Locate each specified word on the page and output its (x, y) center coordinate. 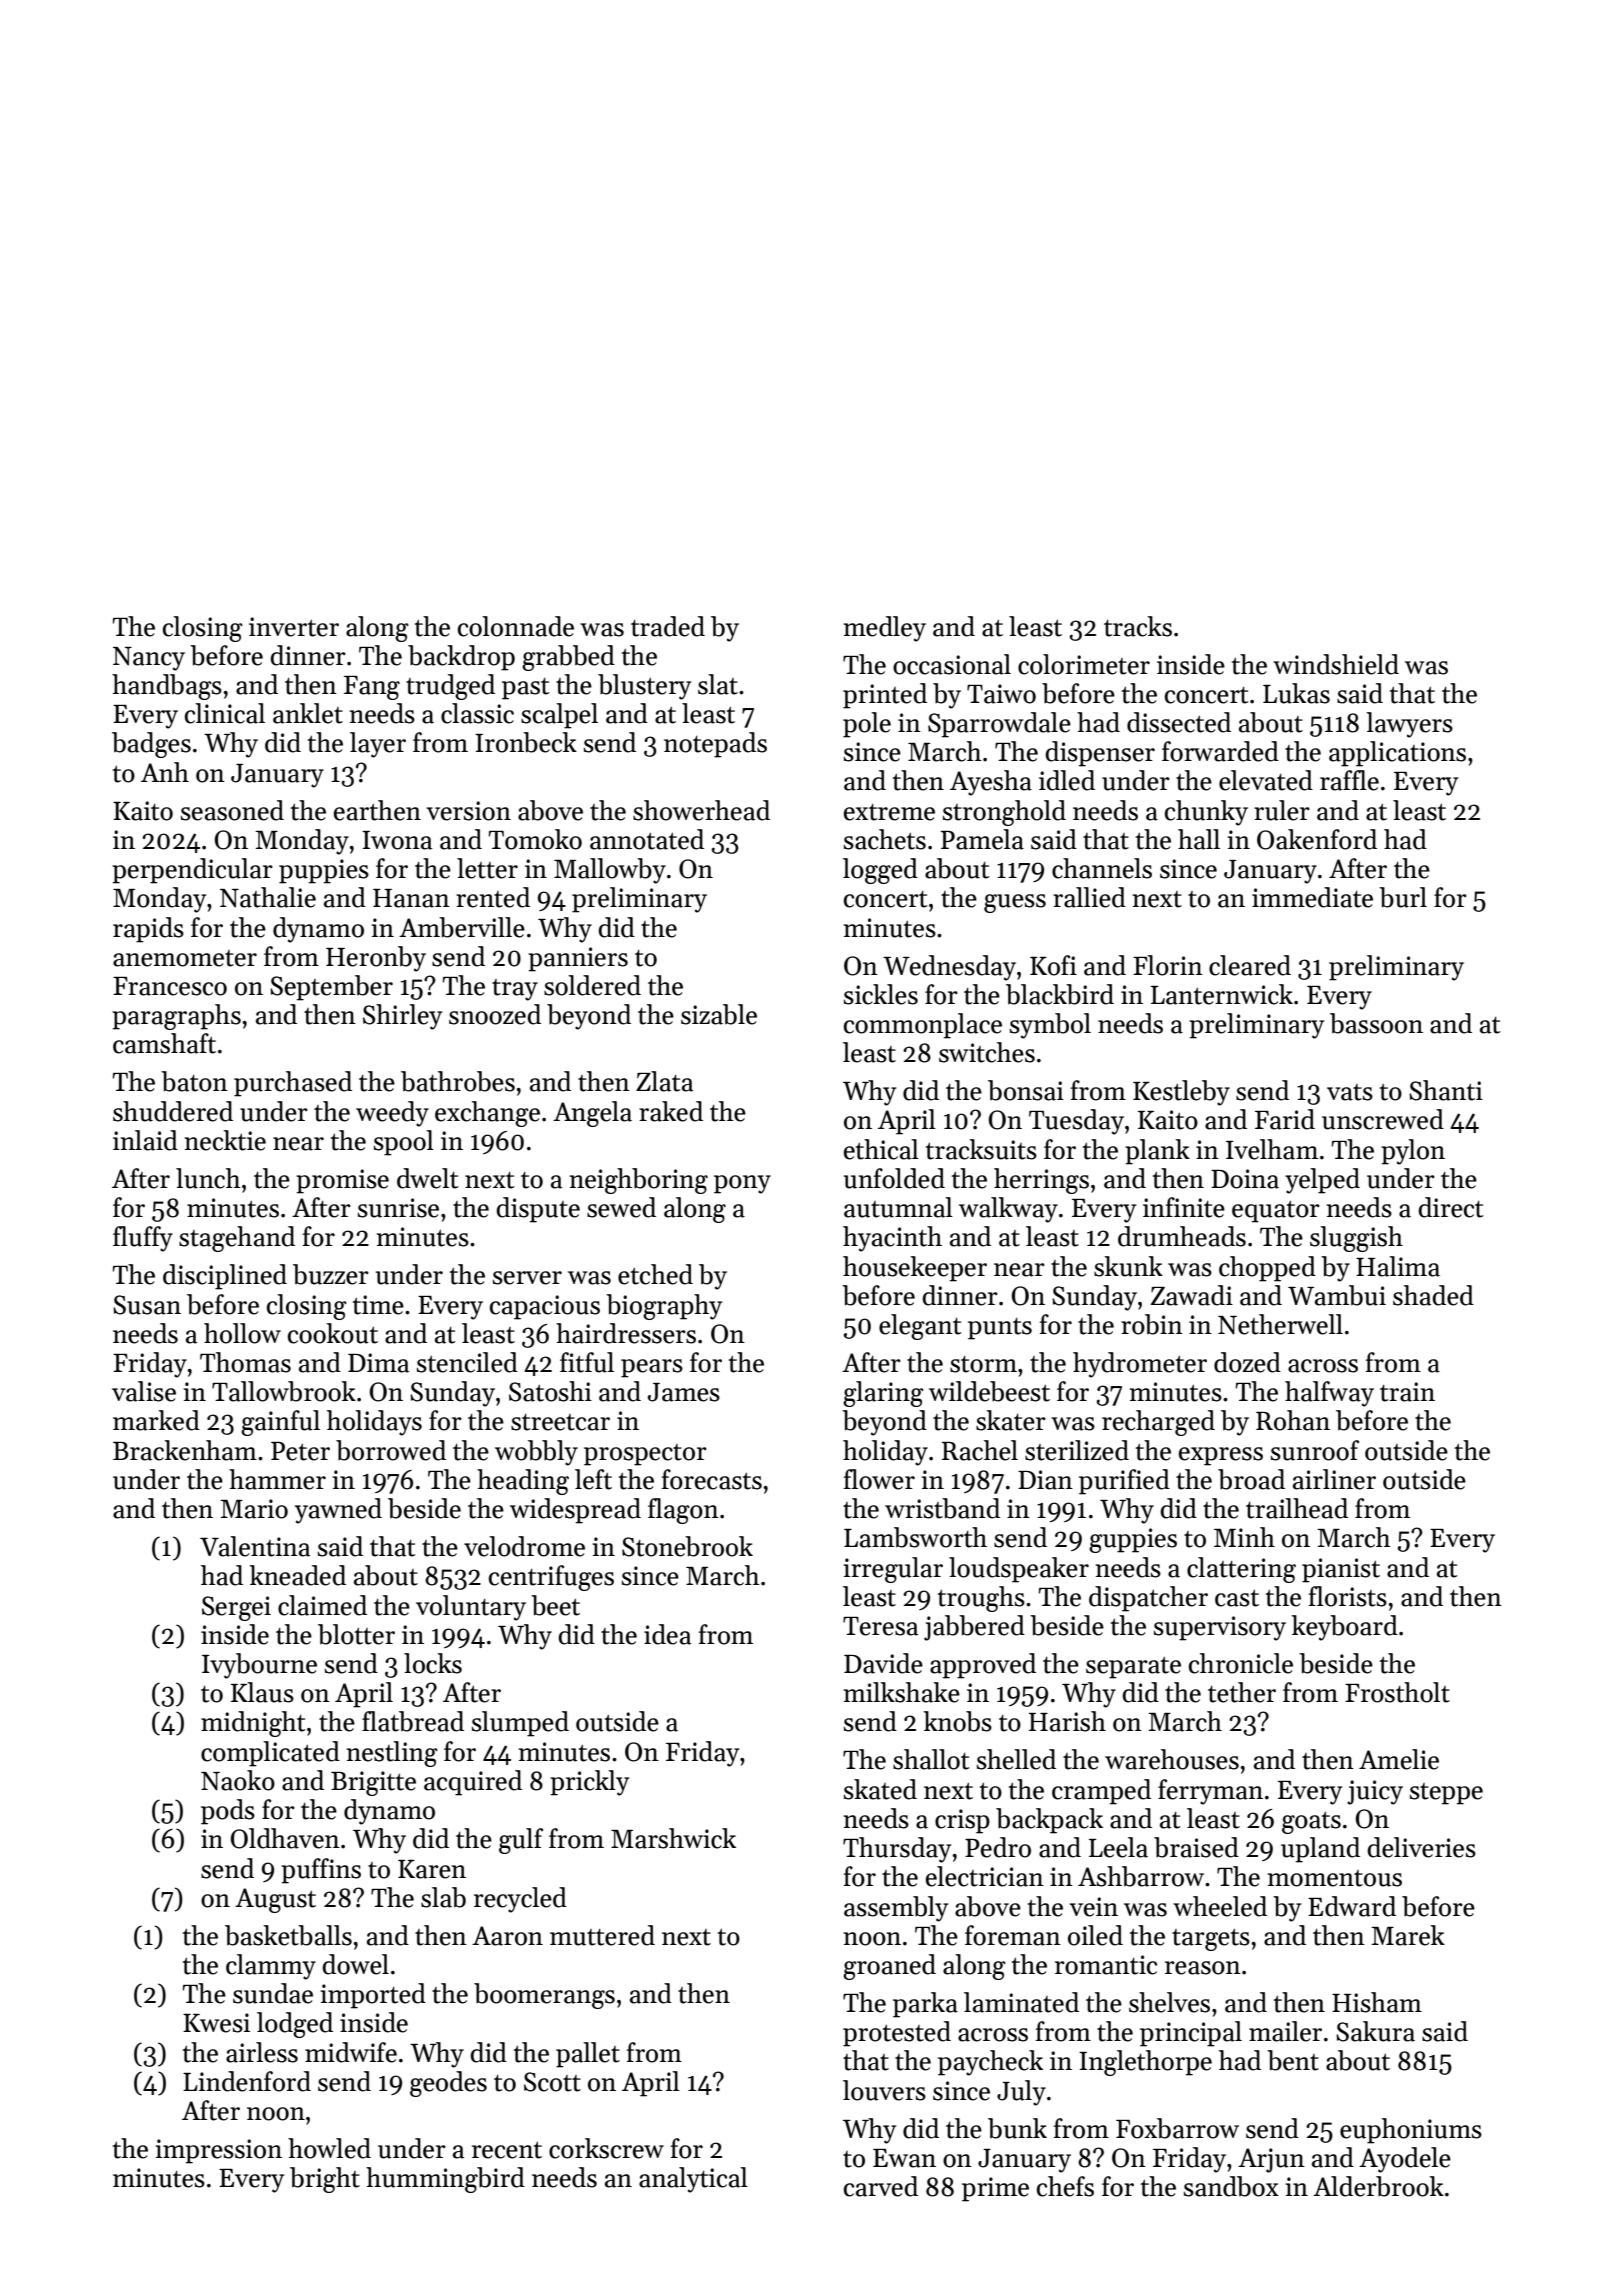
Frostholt (1397, 1692)
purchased (293, 1084)
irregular (893, 1570)
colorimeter (1084, 664)
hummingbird (445, 2180)
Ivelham (1272, 1149)
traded (668, 626)
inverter (294, 627)
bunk (1017, 2128)
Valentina (255, 1546)
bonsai (1026, 1090)
